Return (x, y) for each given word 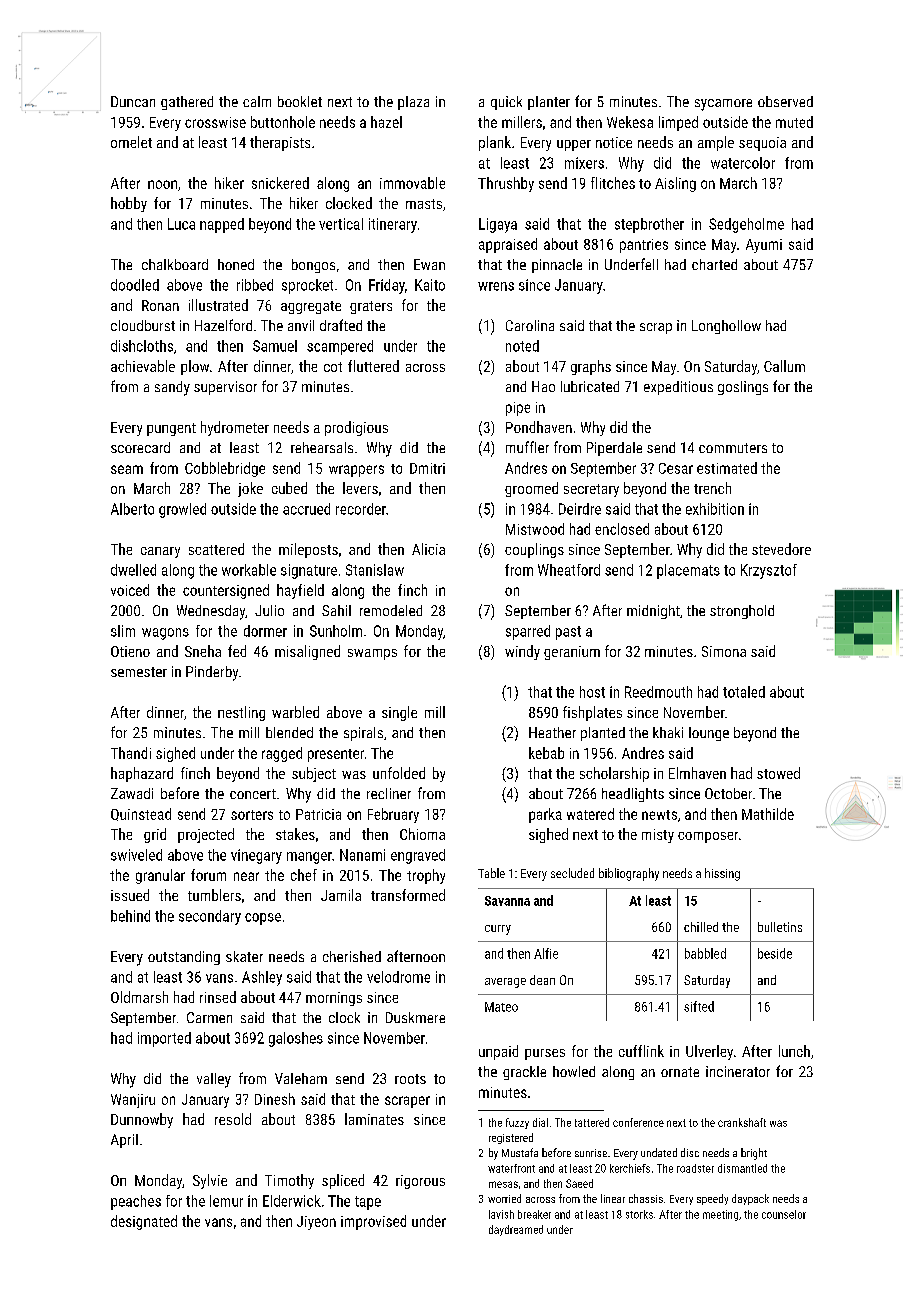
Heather (552, 732)
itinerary (393, 225)
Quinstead (141, 814)
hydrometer (235, 428)
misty (658, 836)
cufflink (641, 1051)
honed (236, 264)
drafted (341, 325)
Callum (784, 366)
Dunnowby (142, 1120)
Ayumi (764, 246)
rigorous (420, 1182)
